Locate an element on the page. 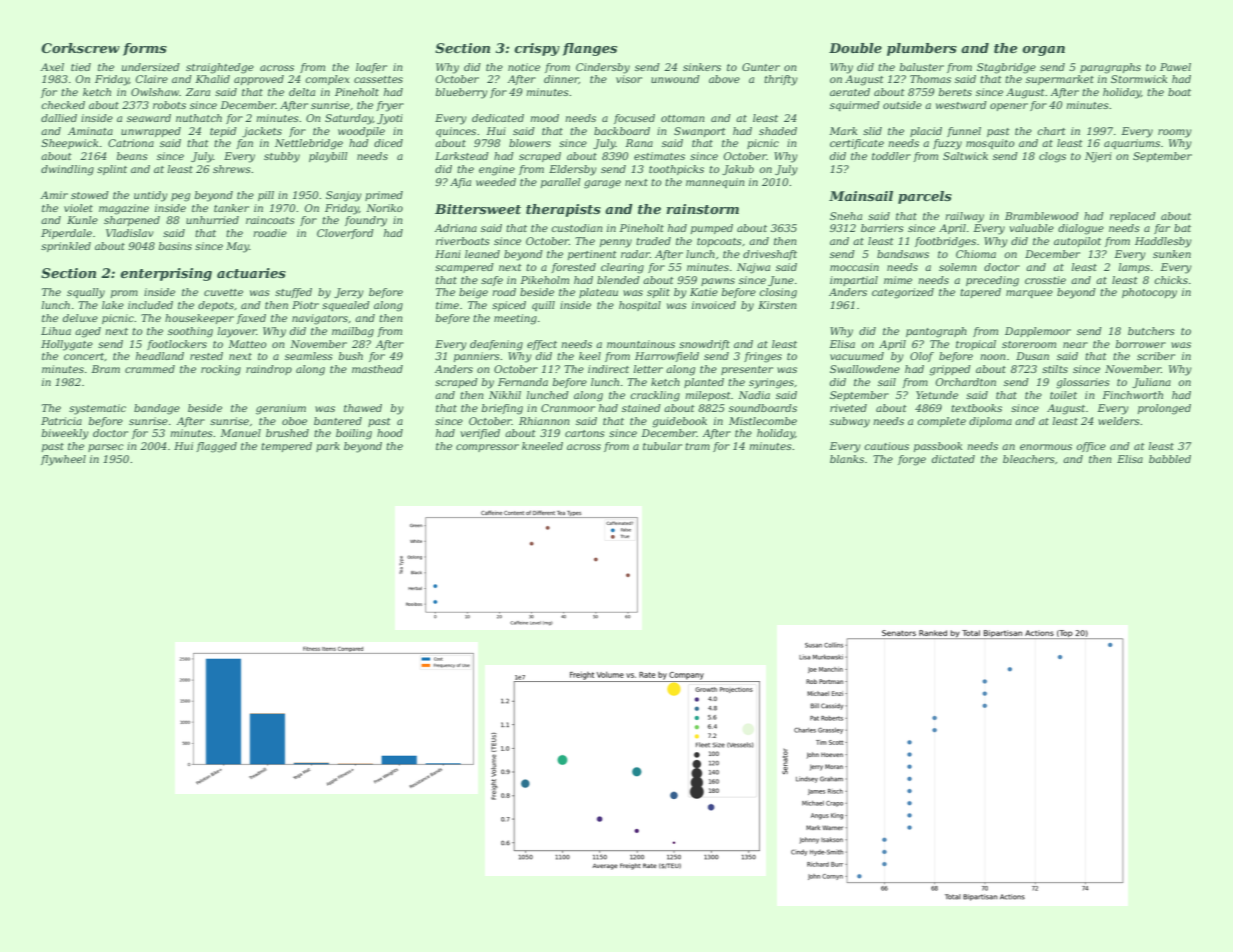 This page has height=952, width=1233. opener is located at coordinates (1009, 107).
